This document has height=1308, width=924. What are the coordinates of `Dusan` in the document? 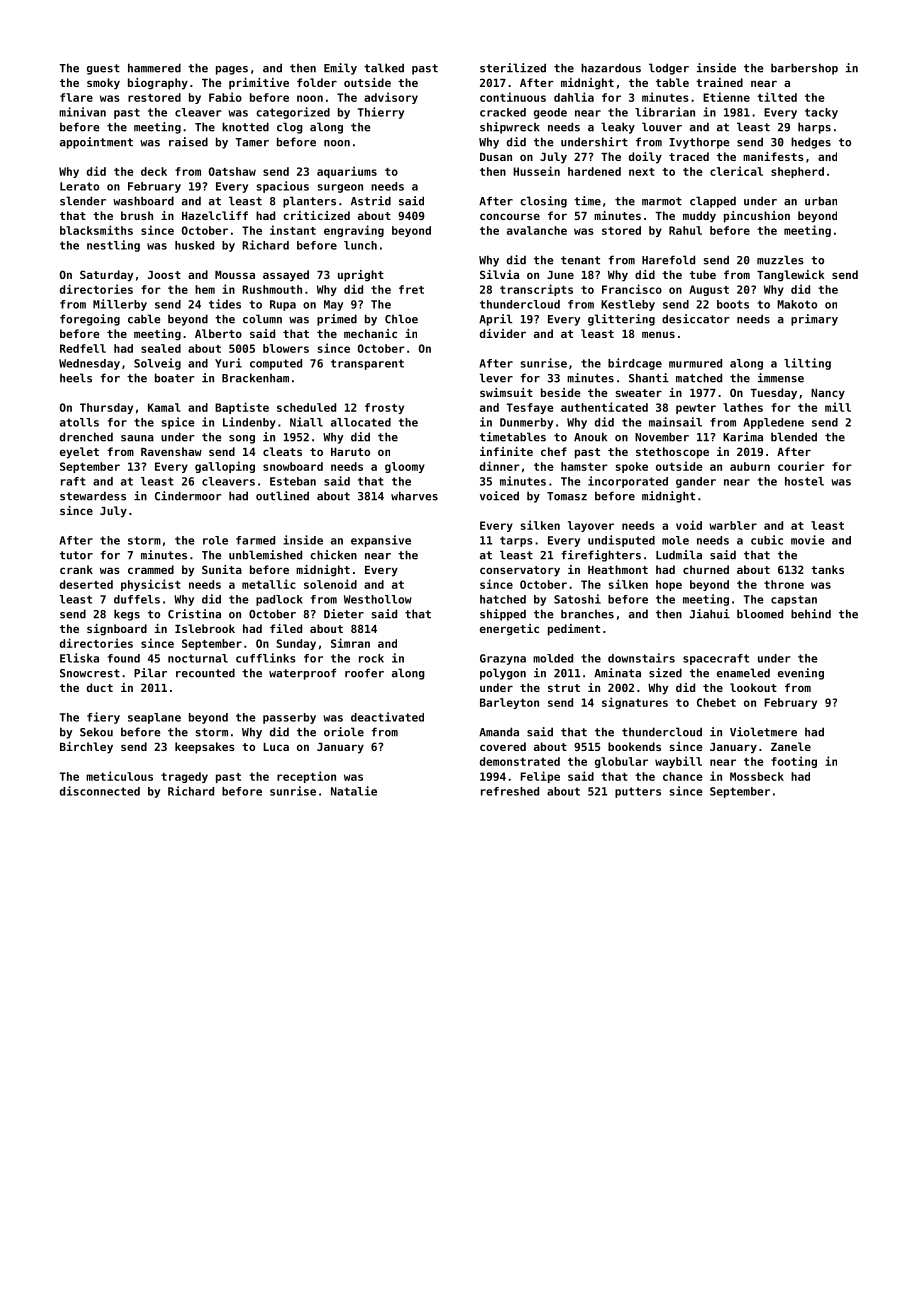 It's located at (496, 157).
